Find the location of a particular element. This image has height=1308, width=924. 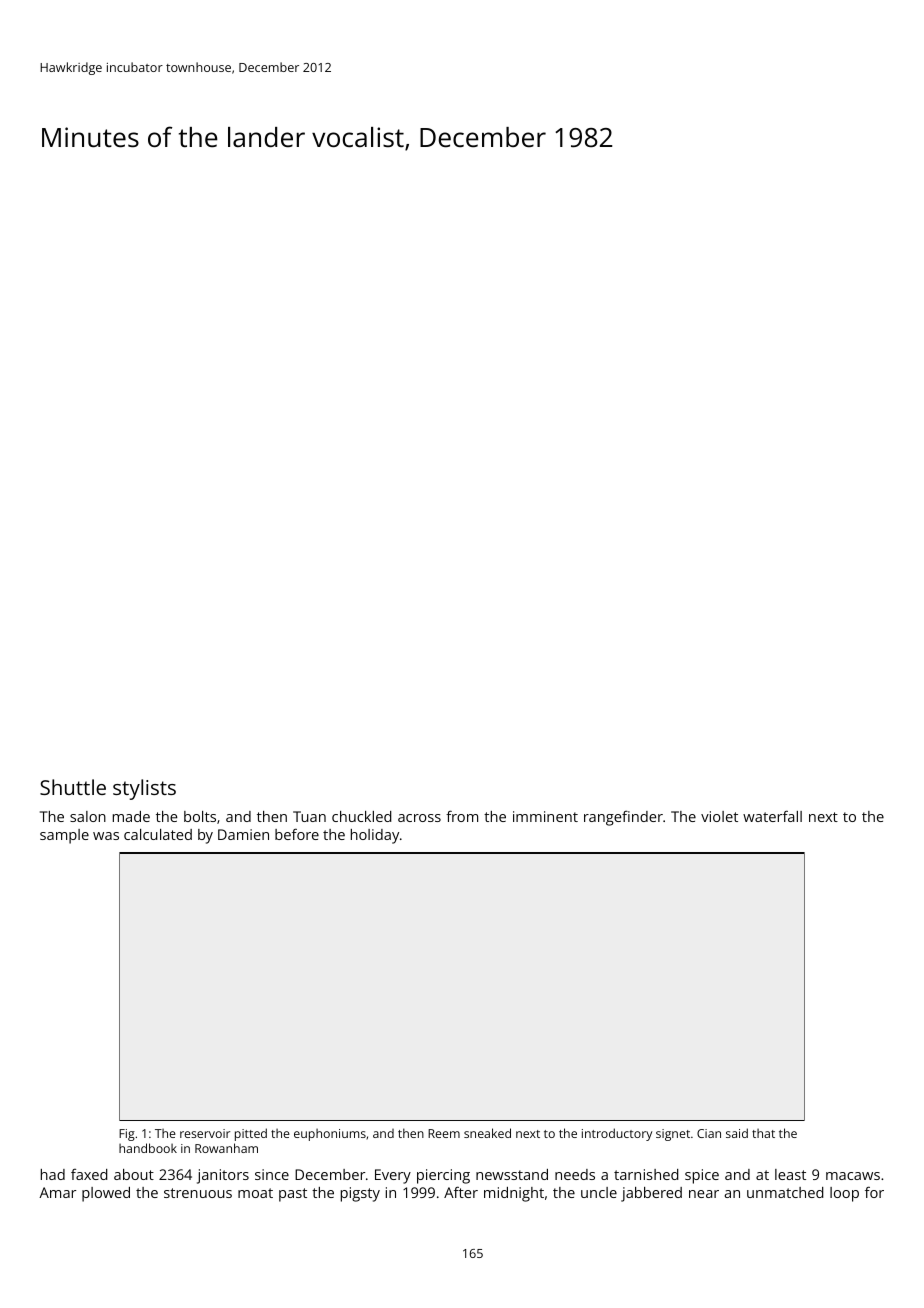

Fig is located at coordinates (127, 1135).
